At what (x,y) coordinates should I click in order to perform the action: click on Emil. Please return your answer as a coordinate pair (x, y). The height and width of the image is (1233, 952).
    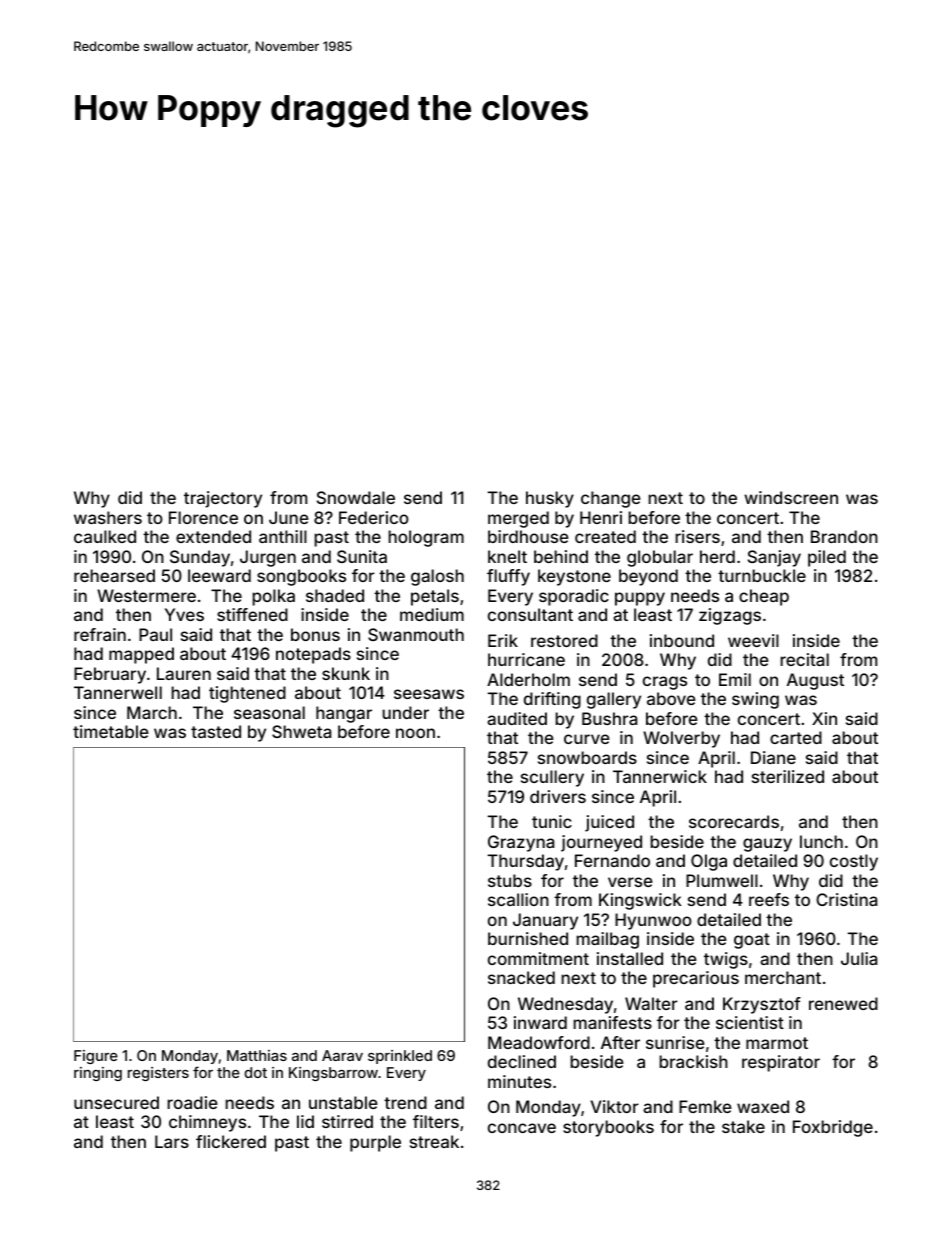
    Looking at the image, I should click on (735, 679).
